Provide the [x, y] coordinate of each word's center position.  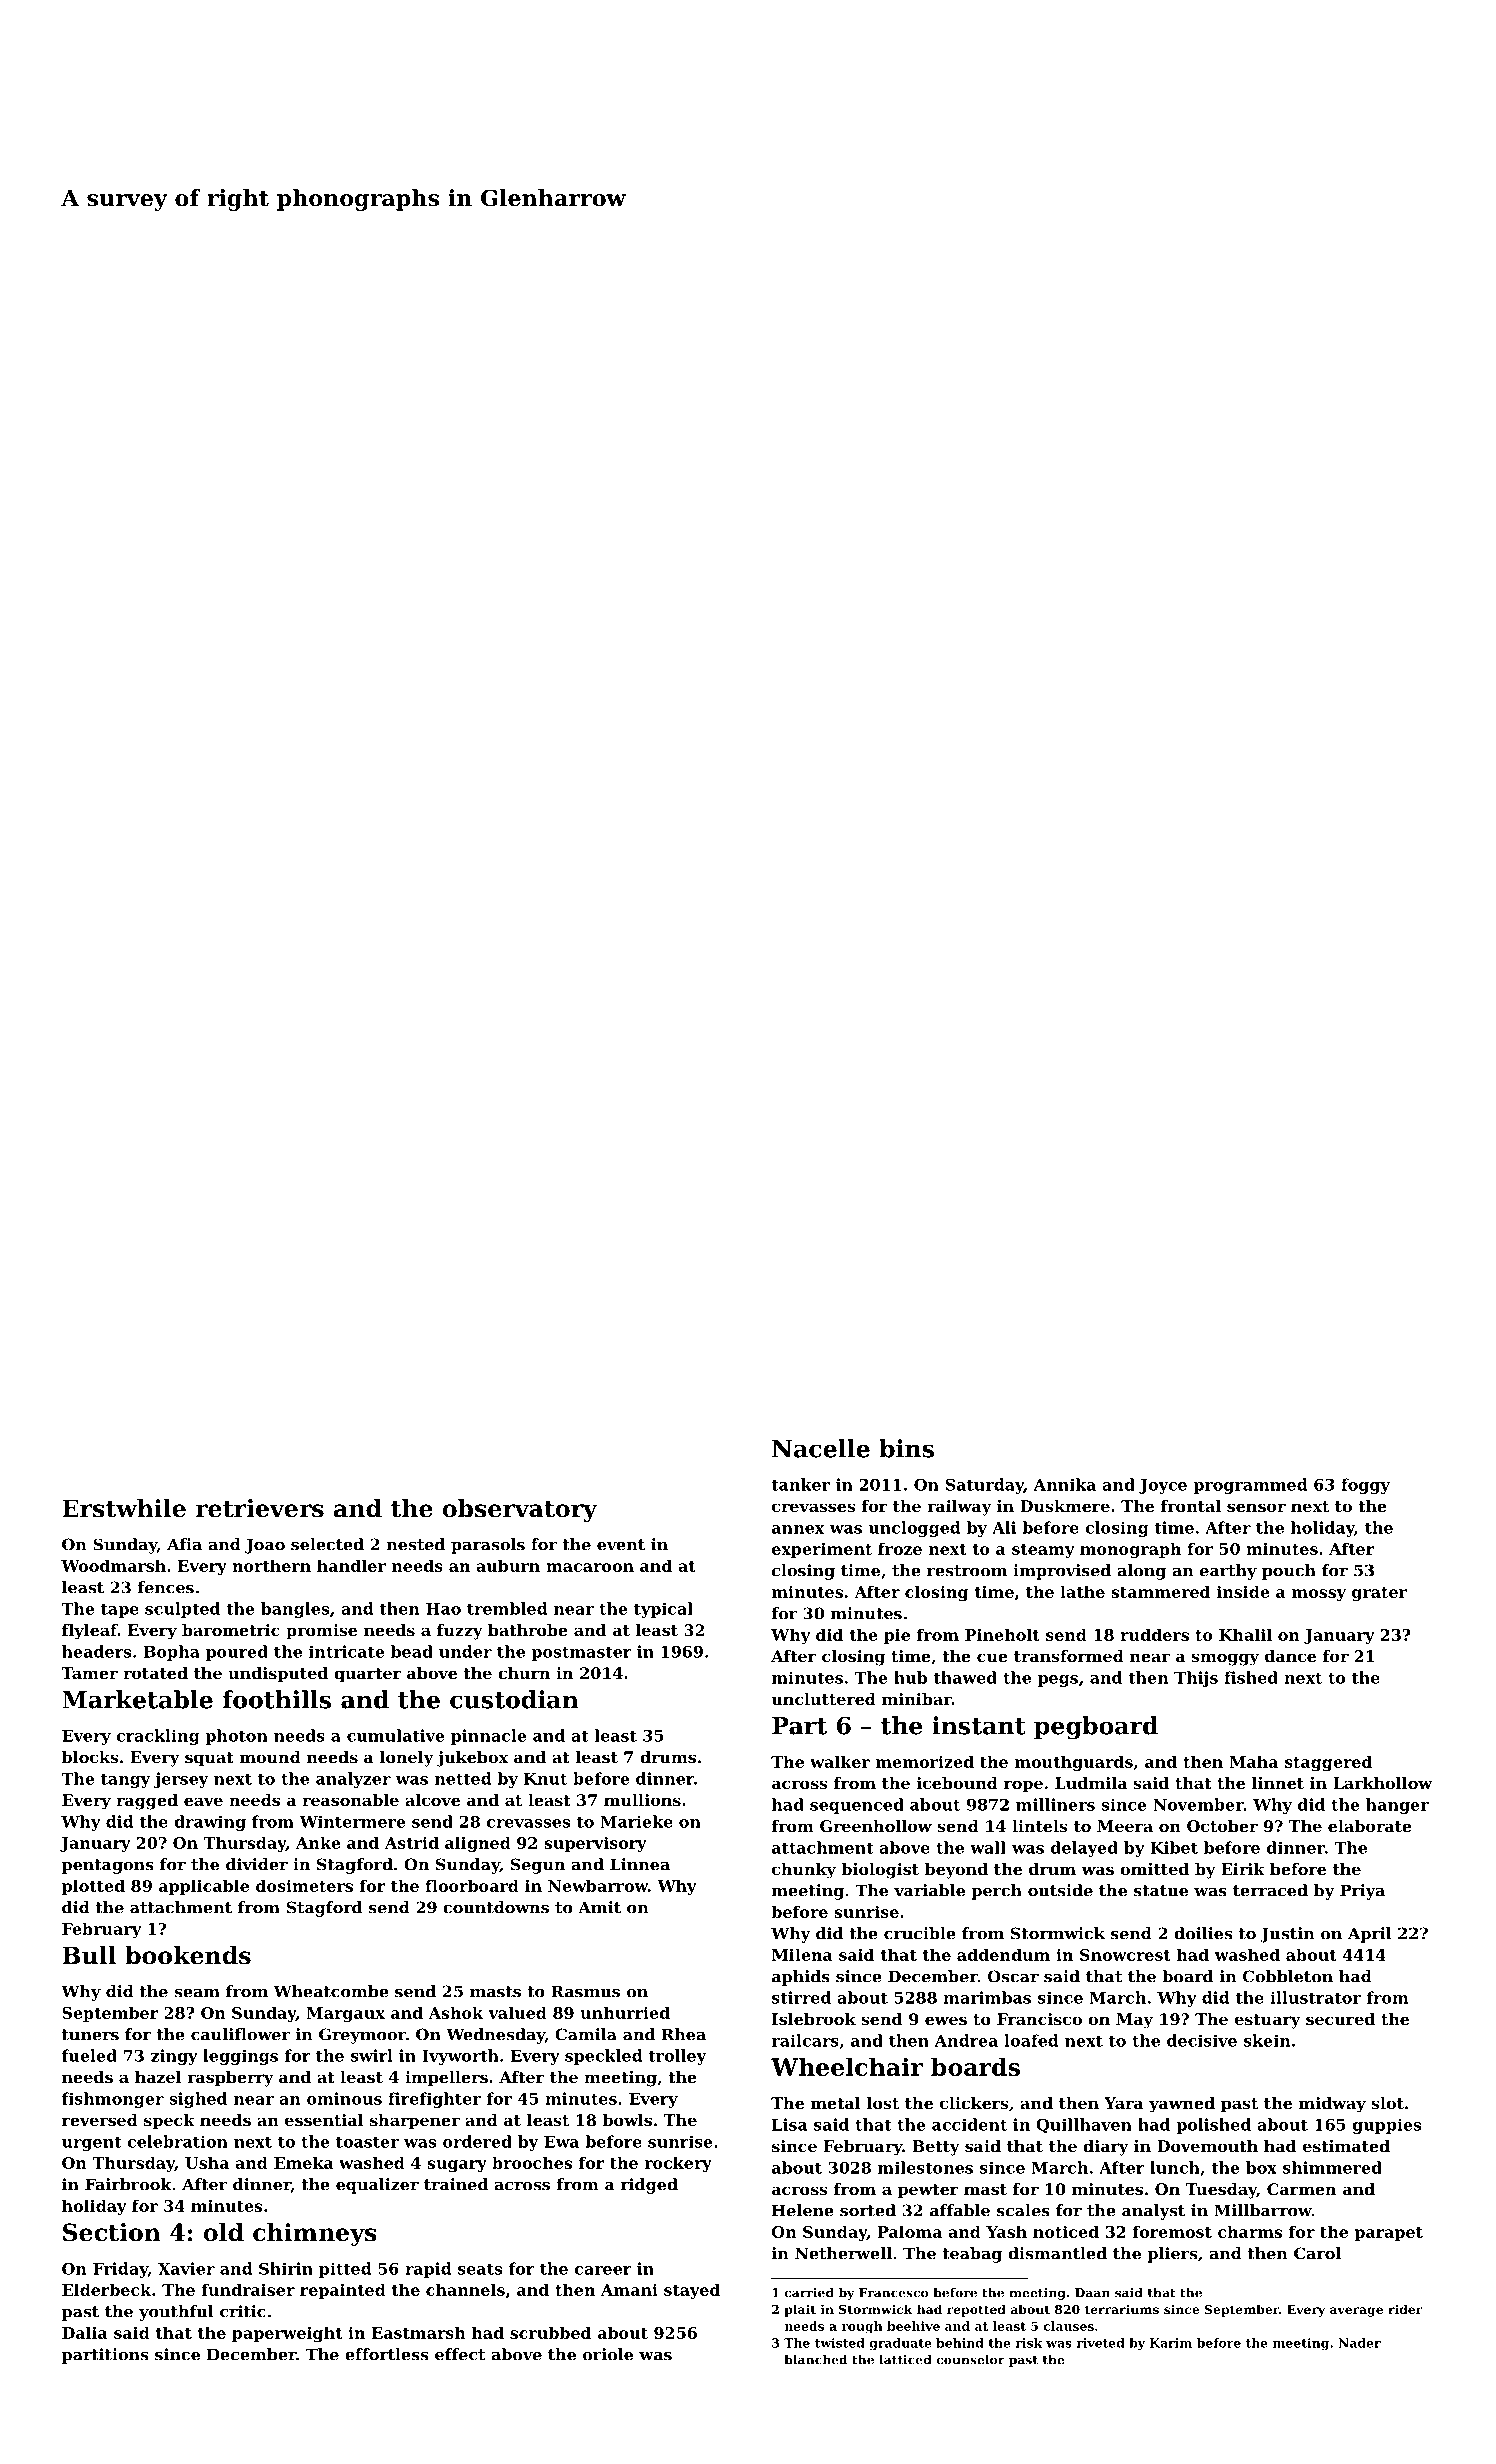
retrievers [259, 1508]
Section [112, 2232]
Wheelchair [847, 2067]
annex [798, 1529]
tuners [90, 2035]
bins [906, 1448]
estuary [1267, 2021]
